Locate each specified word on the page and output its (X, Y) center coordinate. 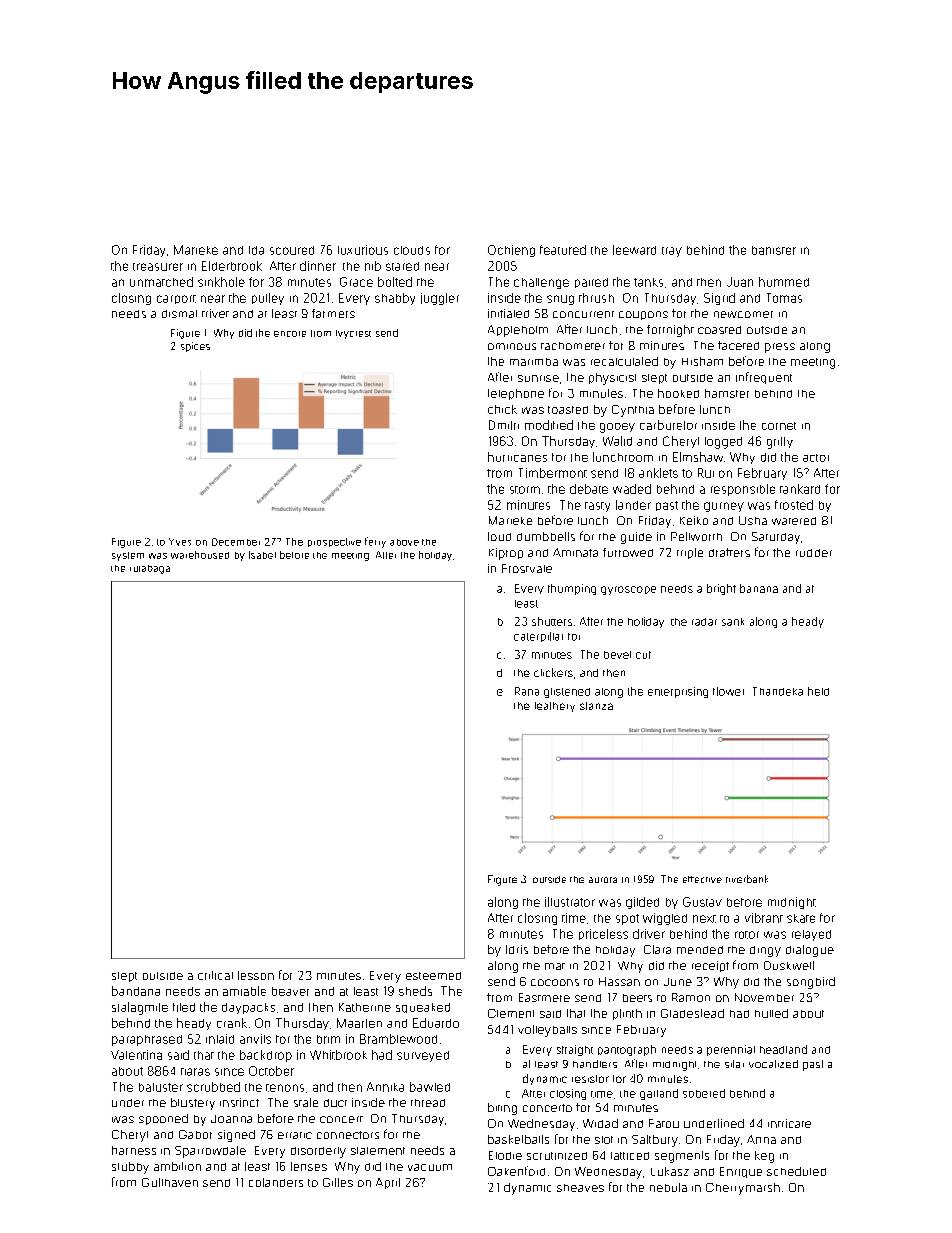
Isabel (262, 555)
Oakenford (516, 1171)
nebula (668, 1187)
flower (728, 691)
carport (176, 299)
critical (215, 975)
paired (591, 283)
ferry (375, 542)
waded (632, 489)
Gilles (338, 1182)
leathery (555, 707)
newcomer (743, 314)
